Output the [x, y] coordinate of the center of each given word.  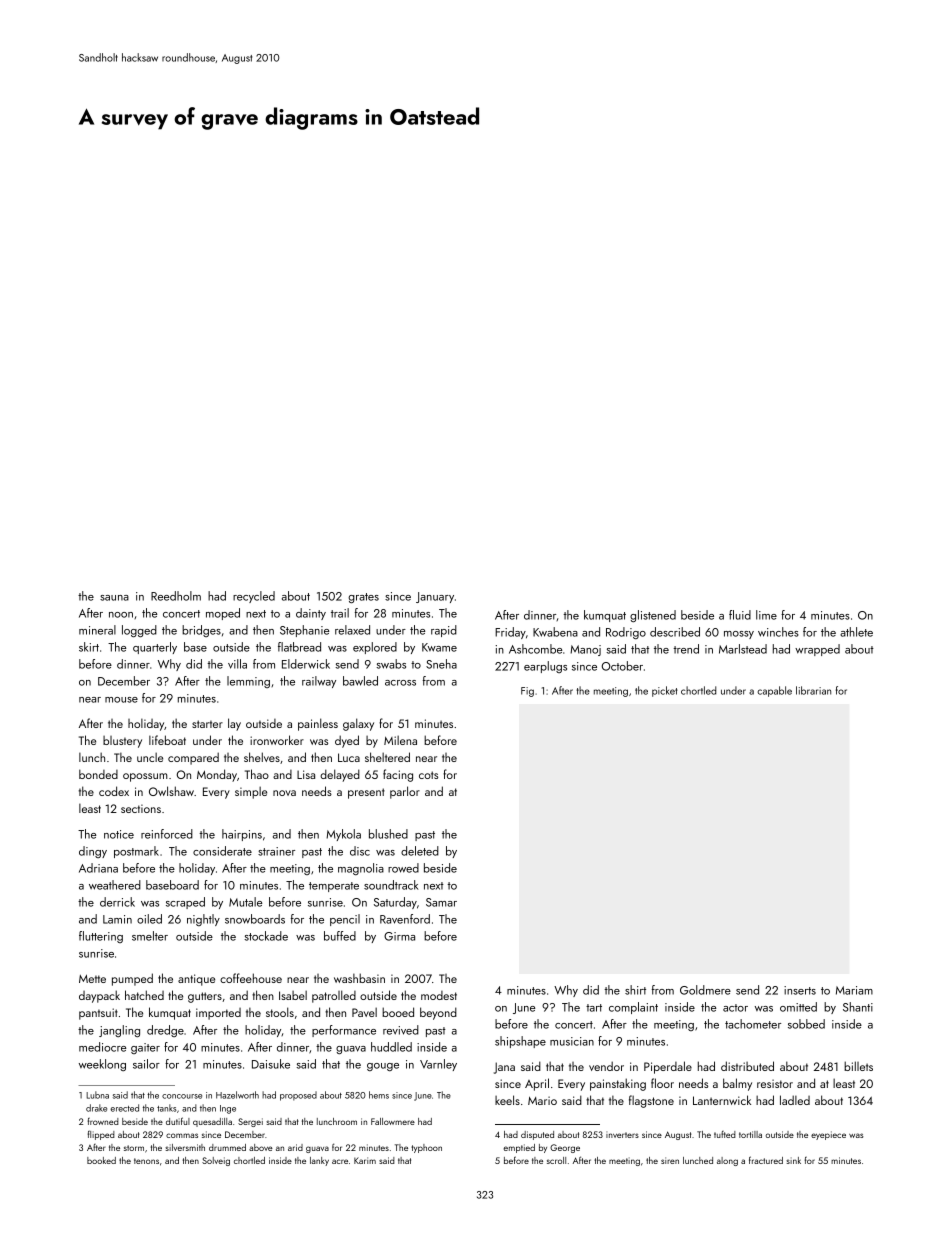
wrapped [817, 650]
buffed [340, 936]
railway [319, 682]
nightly [203, 920]
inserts [800, 990]
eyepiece [828, 1135]
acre [340, 1161]
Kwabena [555, 632]
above [261, 1147]
